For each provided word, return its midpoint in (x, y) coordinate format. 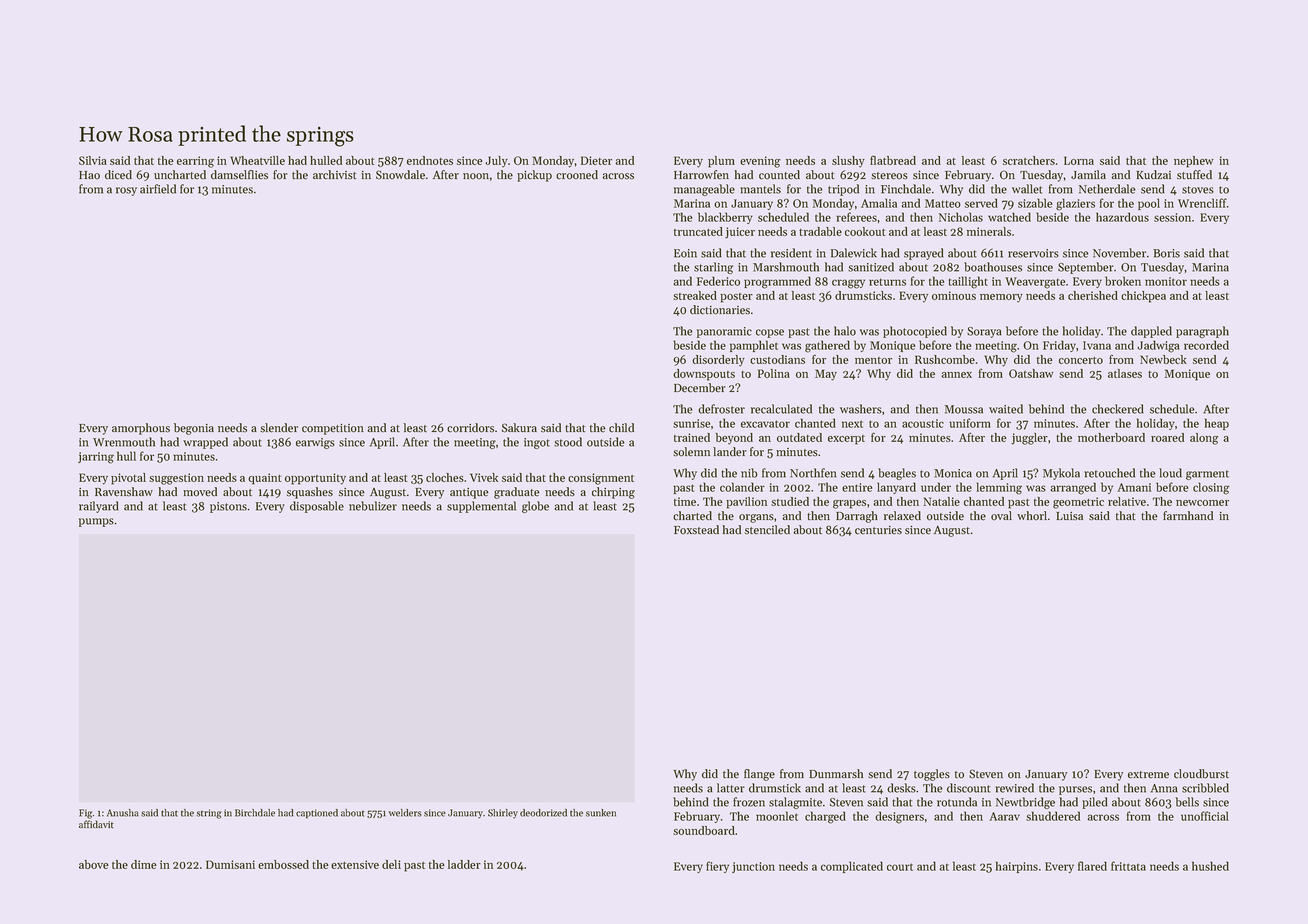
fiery (717, 867)
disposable (317, 507)
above (94, 864)
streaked (695, 295)
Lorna (1079, 160)
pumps (96, 522)
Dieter (596, 160)
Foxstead (696, 530)
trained (692, 437)
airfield (158, 189)
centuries (878, 530)
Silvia (93, 160)
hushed (1210, 866)
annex (956, 375)
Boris (1166, 253)
